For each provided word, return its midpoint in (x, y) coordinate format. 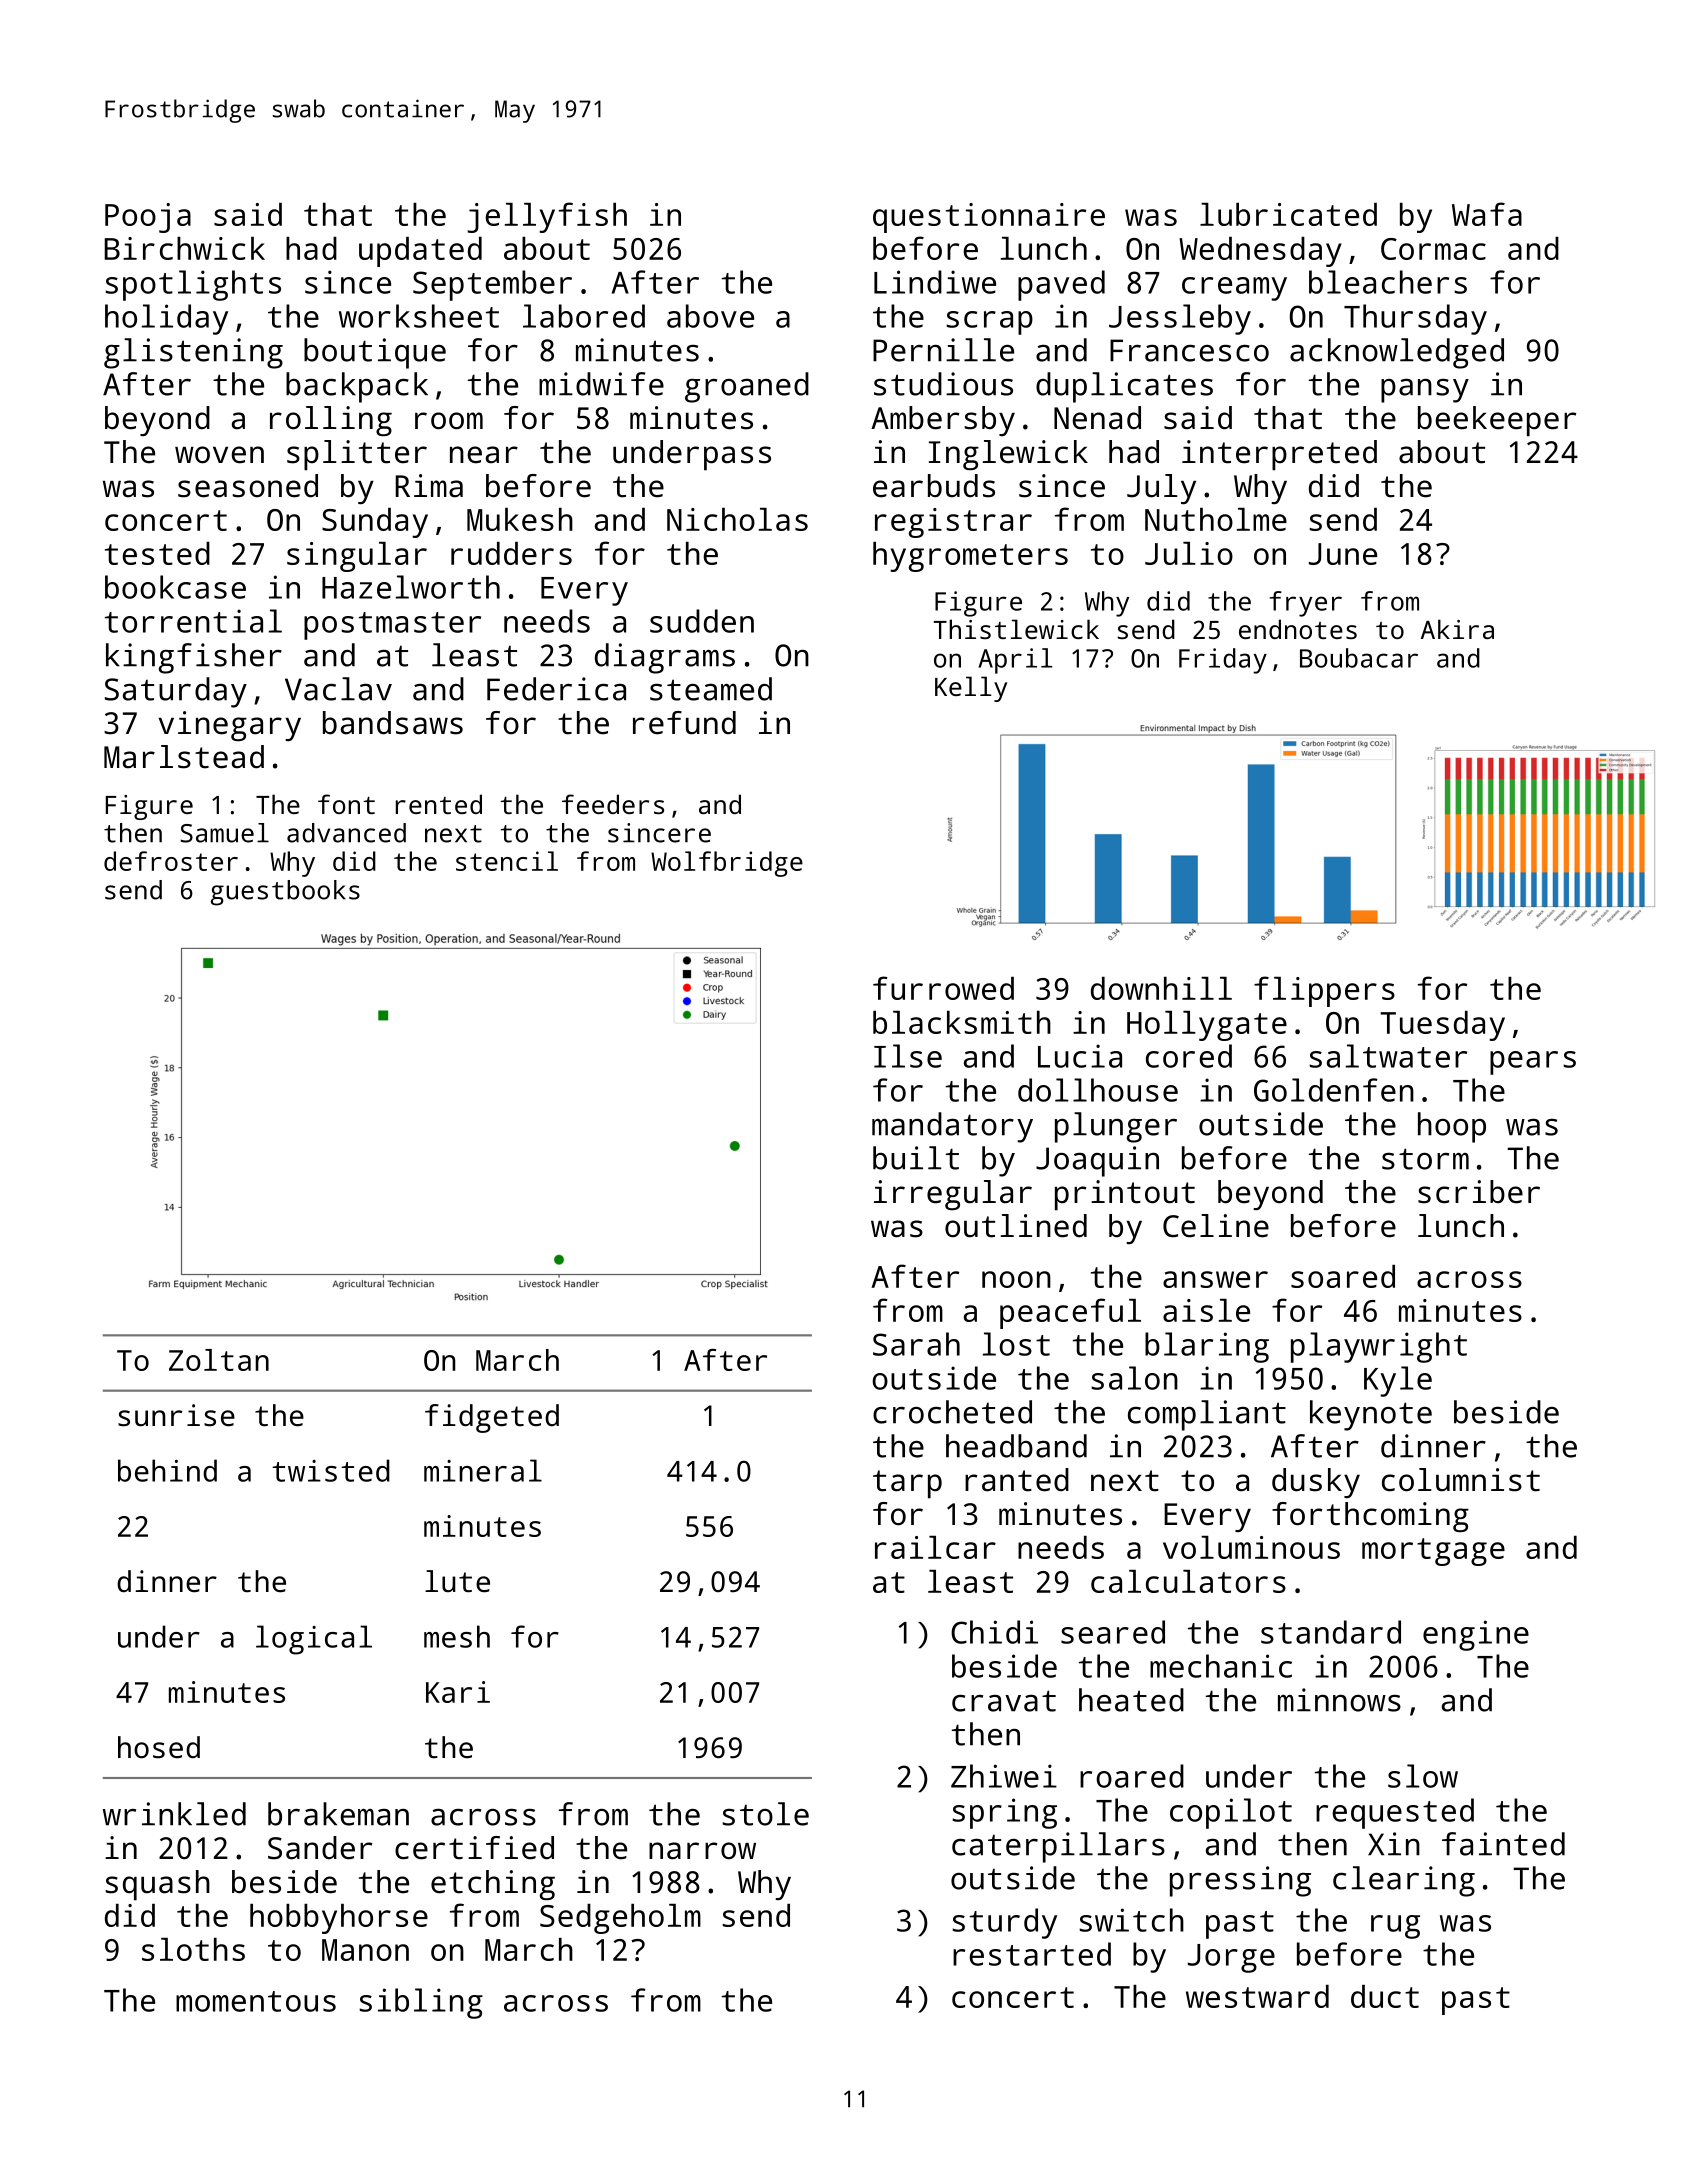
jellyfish (547, 217)
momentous (256, 2001)
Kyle (1398, 1381)
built (916, 1158)
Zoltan (219, 1360)
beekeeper (1497, 421)
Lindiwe (935, 282)
